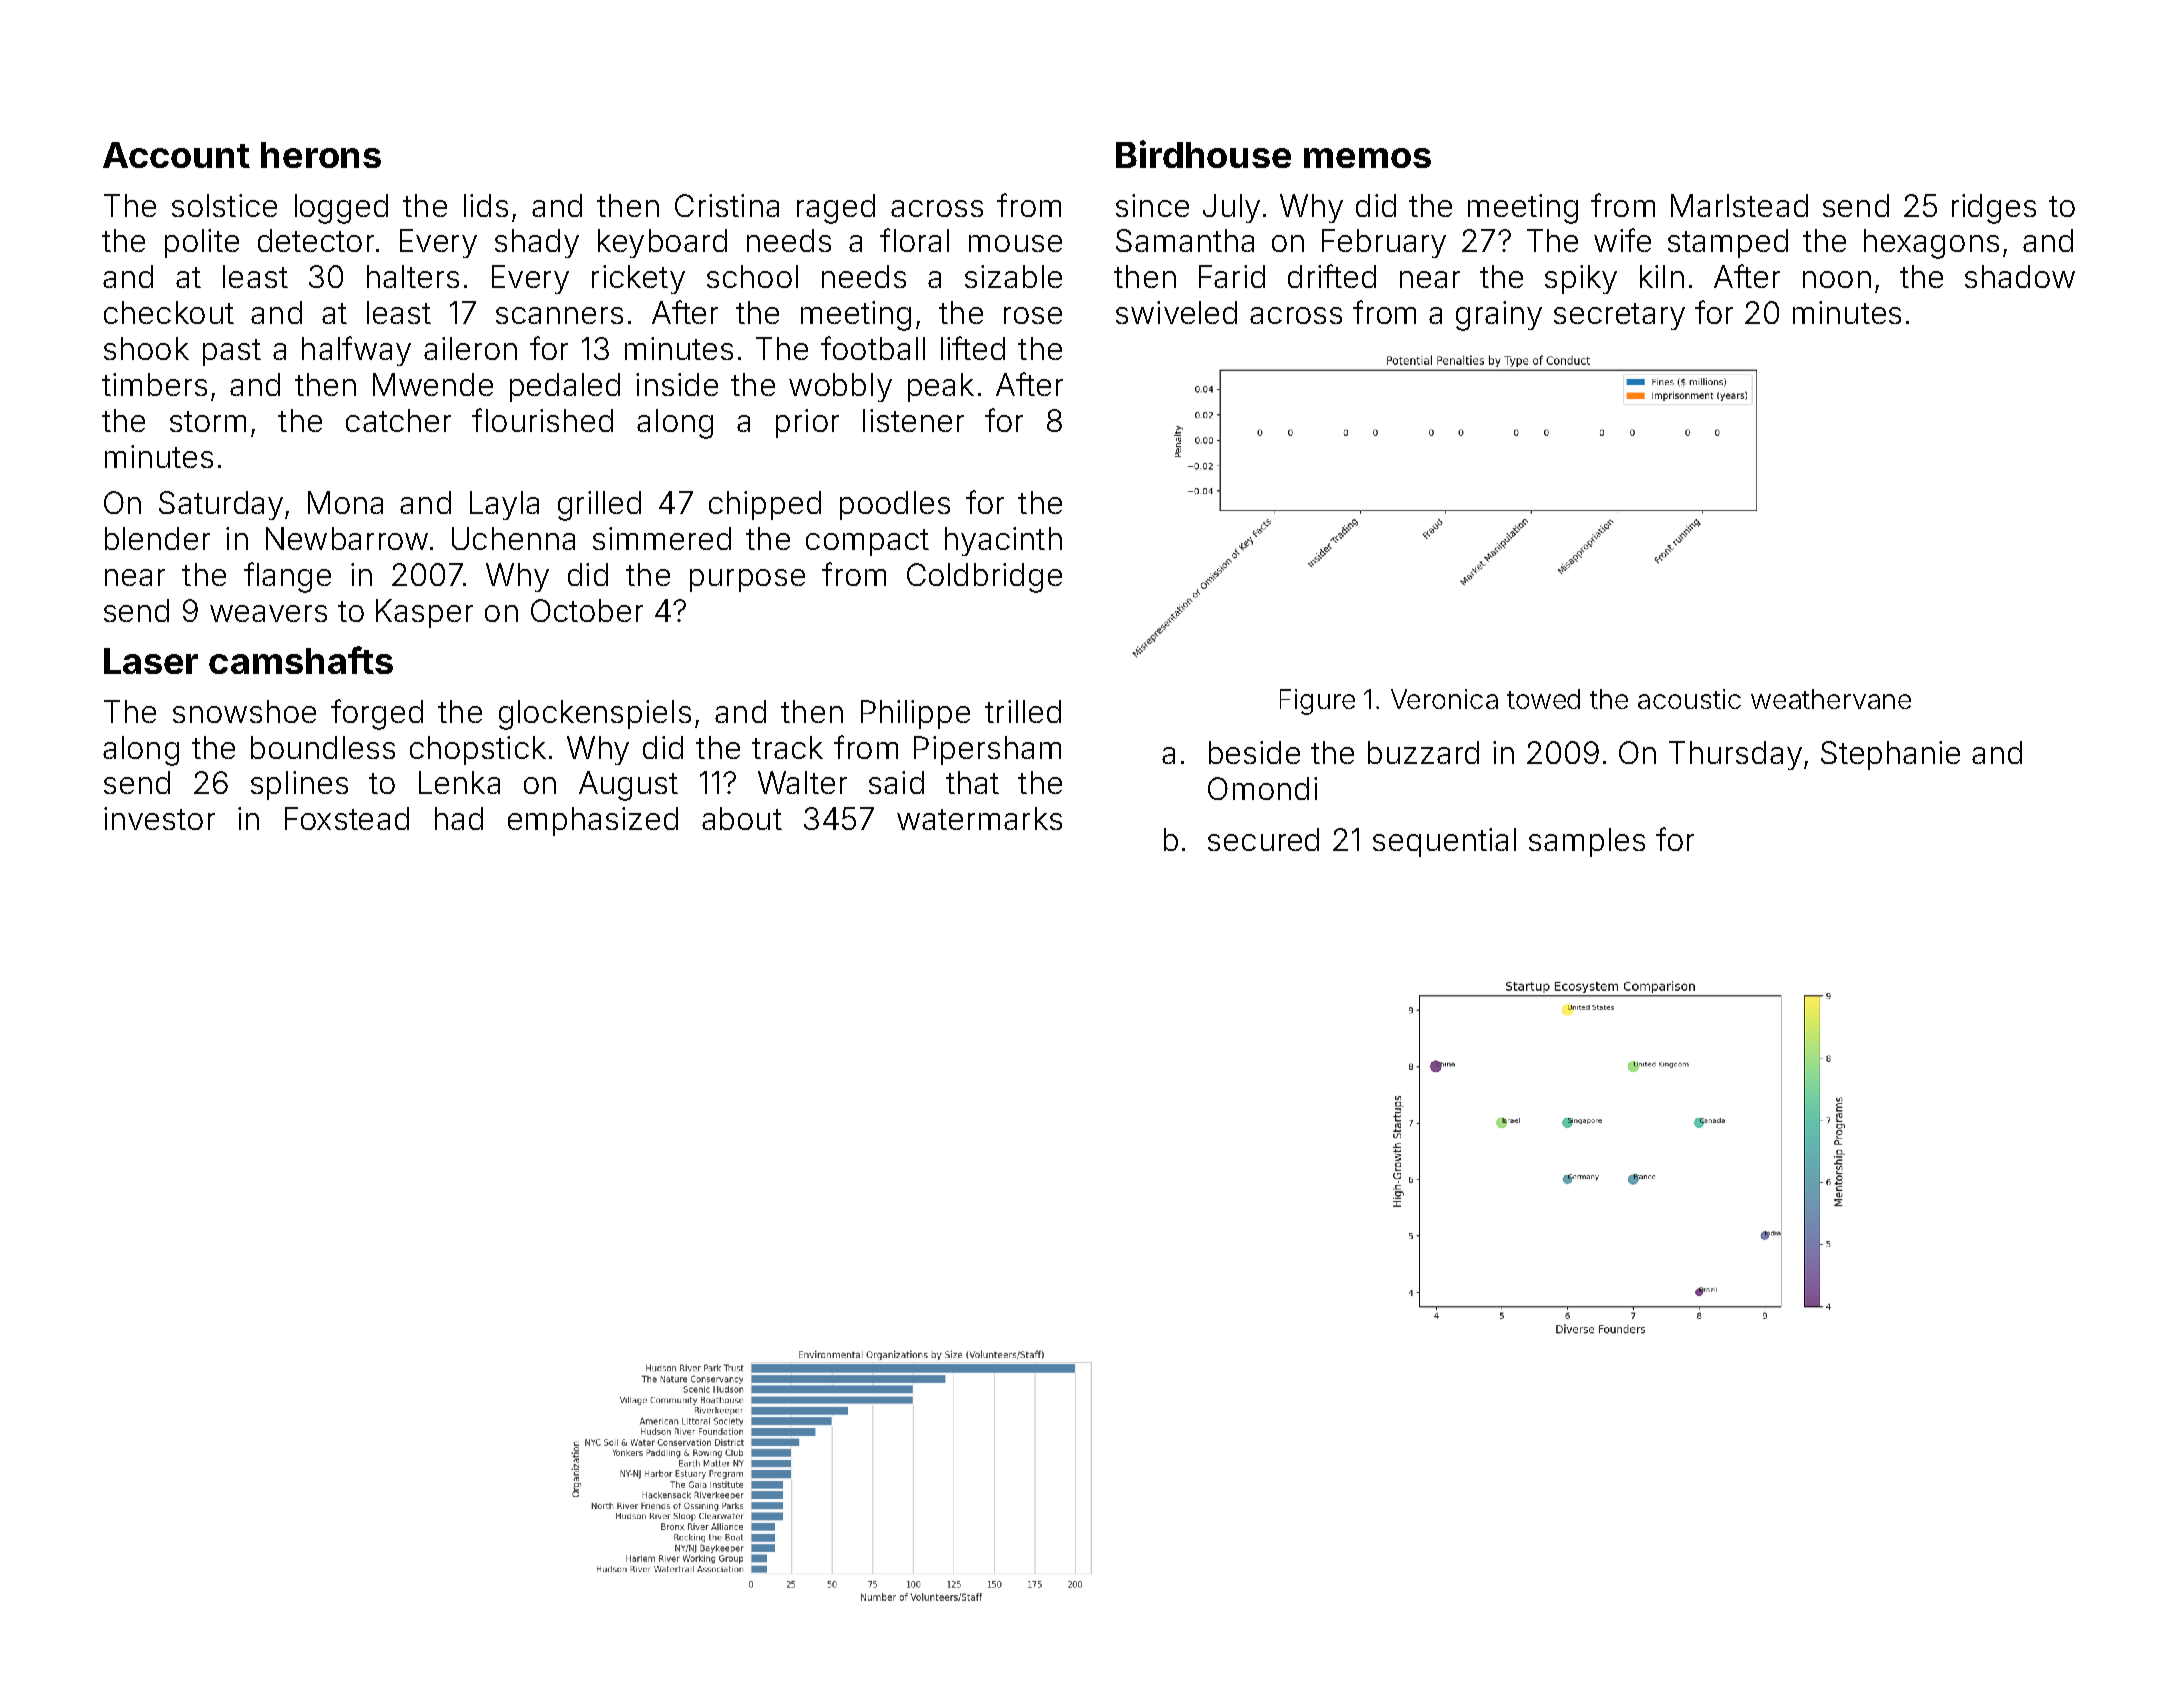 Image resolution: width=2178 pixels, height=1683 pixels. What do you see at coordinates (287, 577) in the page?
I see `flange` at bounding box center [287, 577].
